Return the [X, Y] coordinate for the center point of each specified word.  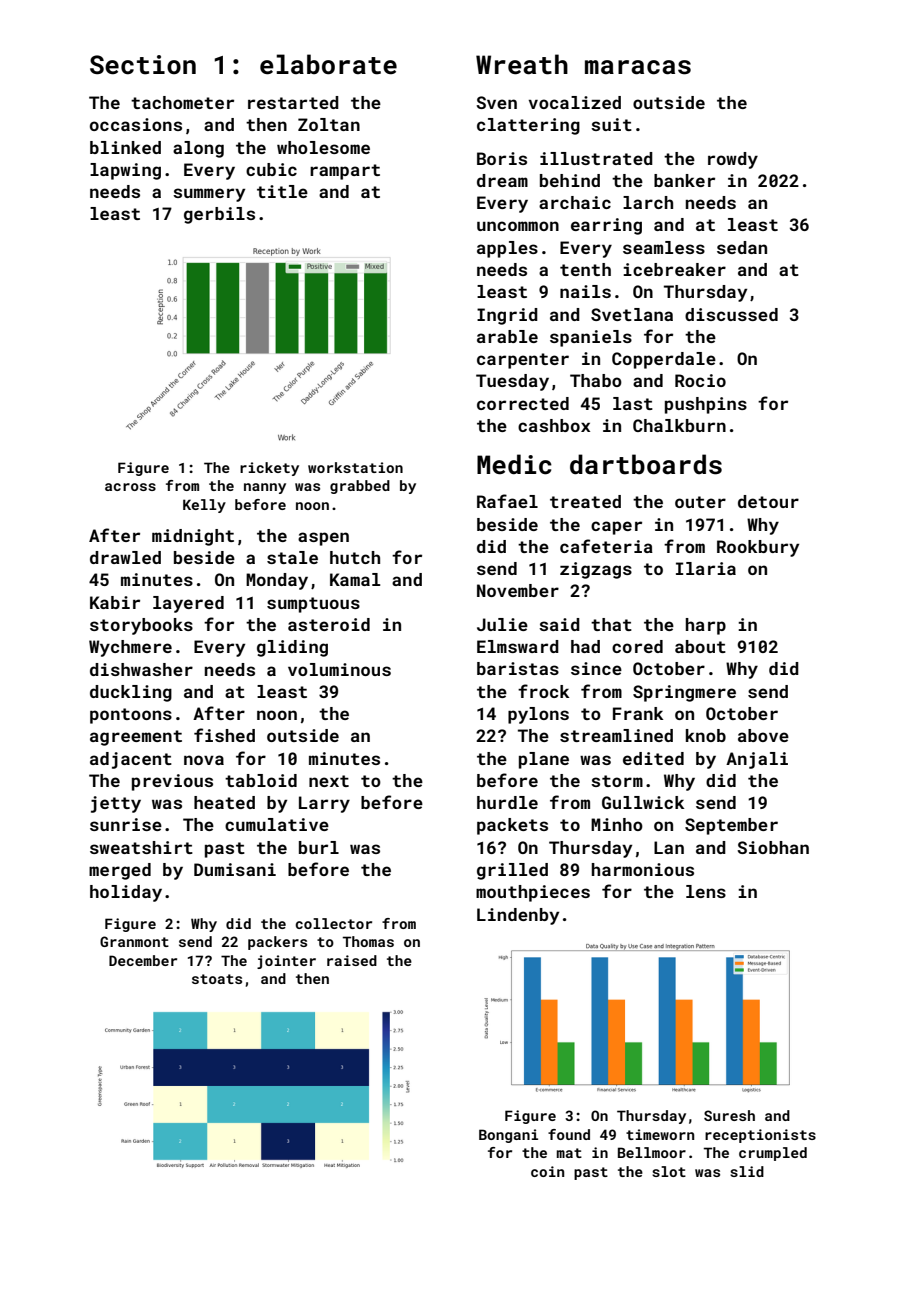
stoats [217, 979]
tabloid [261, 780]
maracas [638, 67]
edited [653, 758]
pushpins [706, 405]
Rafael [507, 501]
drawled [125, 557]
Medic [514, 464]
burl [319, 847]
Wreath [522, 64]
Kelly [204, 506]
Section [143, 65]
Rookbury [758, 548]
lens [706, 891]
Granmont [134, 941]
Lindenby [518, 916]
